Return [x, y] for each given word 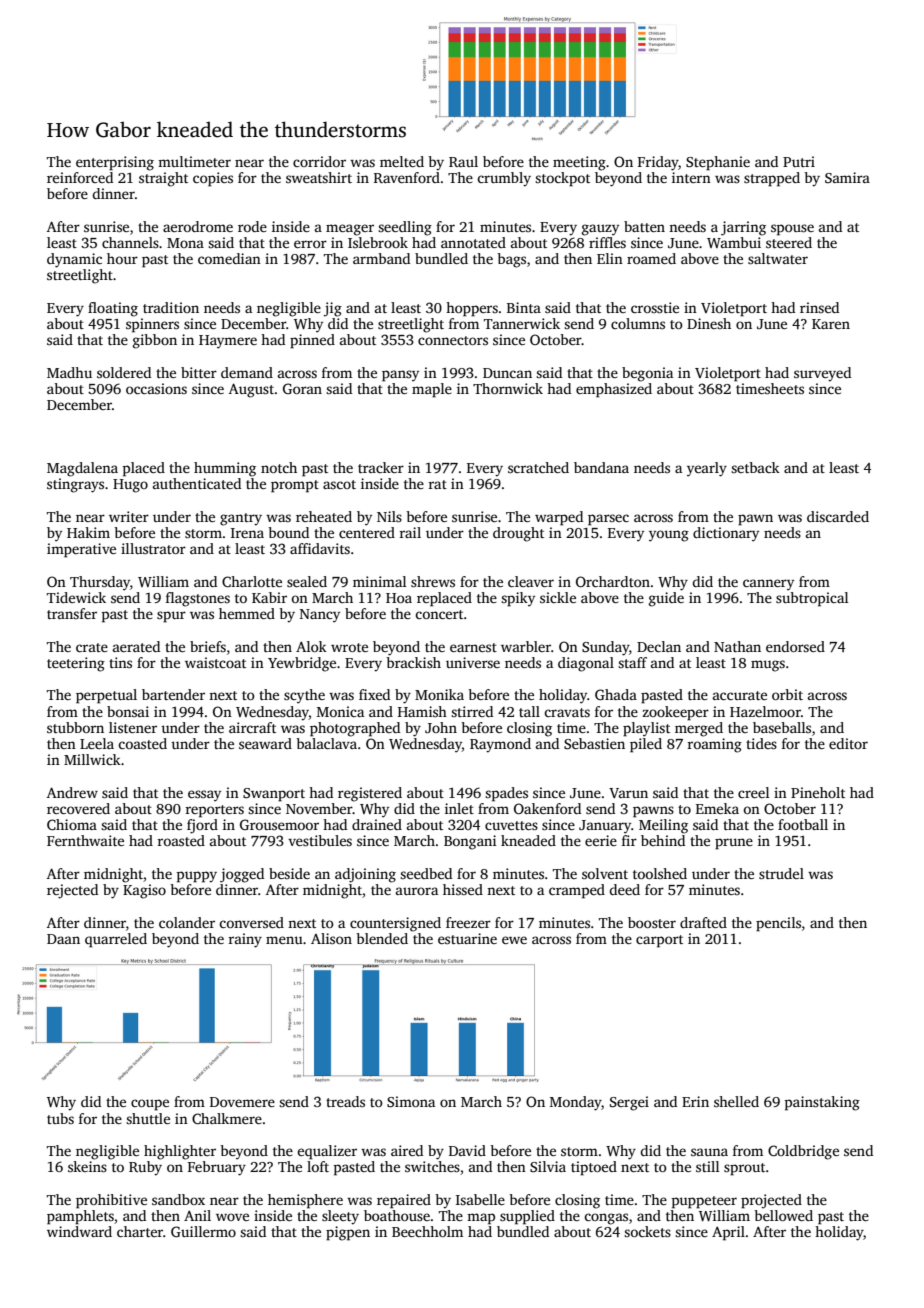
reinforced [80, 177]
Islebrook [378, 242]
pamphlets [80, 1217]
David [467, 1150]
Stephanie [718, 163]
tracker [381, 467]
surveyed [822, 374]
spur [171, 617]
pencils [778, 924]
